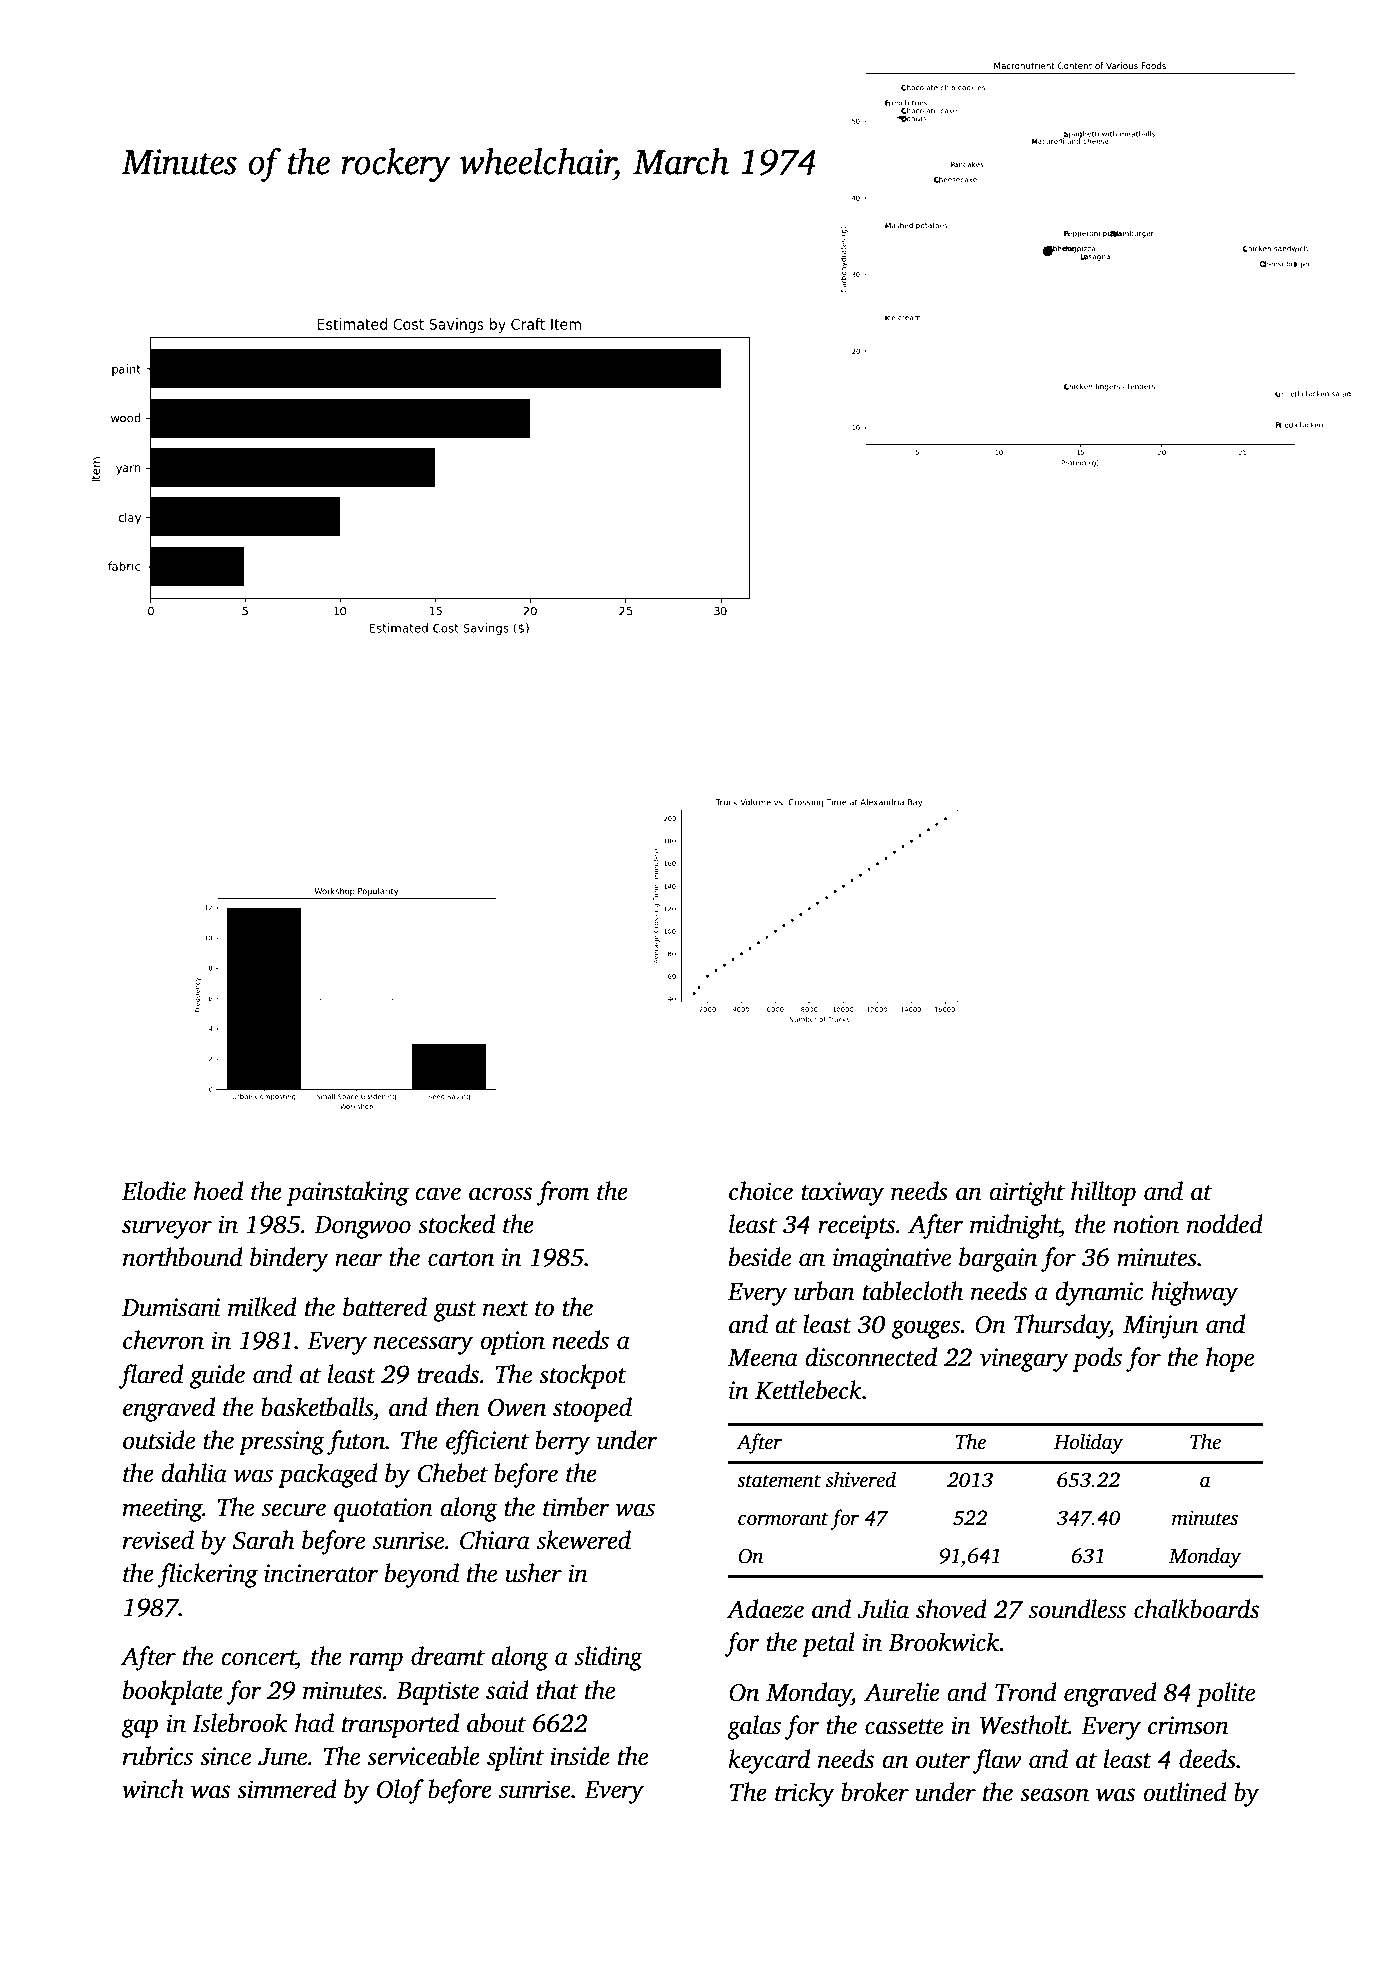 This screenshot has width=1386, height=1969. Describe the element at coordinates (207, 1575) in the screenshot. I see `flickering` at that location.
